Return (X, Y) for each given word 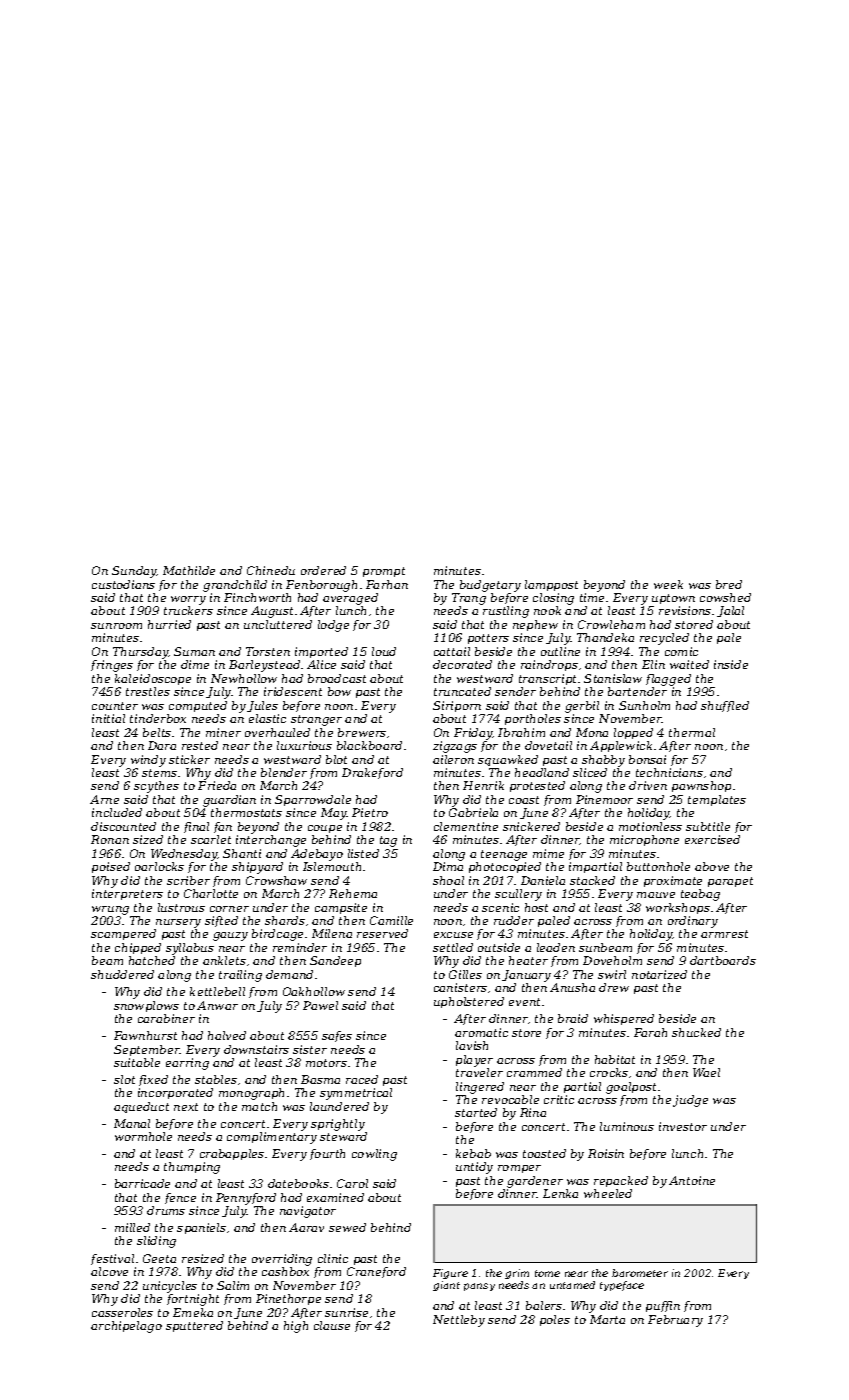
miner (223, 732)
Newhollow (244, 678)
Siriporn (457, 706)
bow (339, 691)
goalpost (631, 1088)
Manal (132, 1123)
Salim (233, 1285)
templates (717, 800)
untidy (474, 1168)
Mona (592, 732)
